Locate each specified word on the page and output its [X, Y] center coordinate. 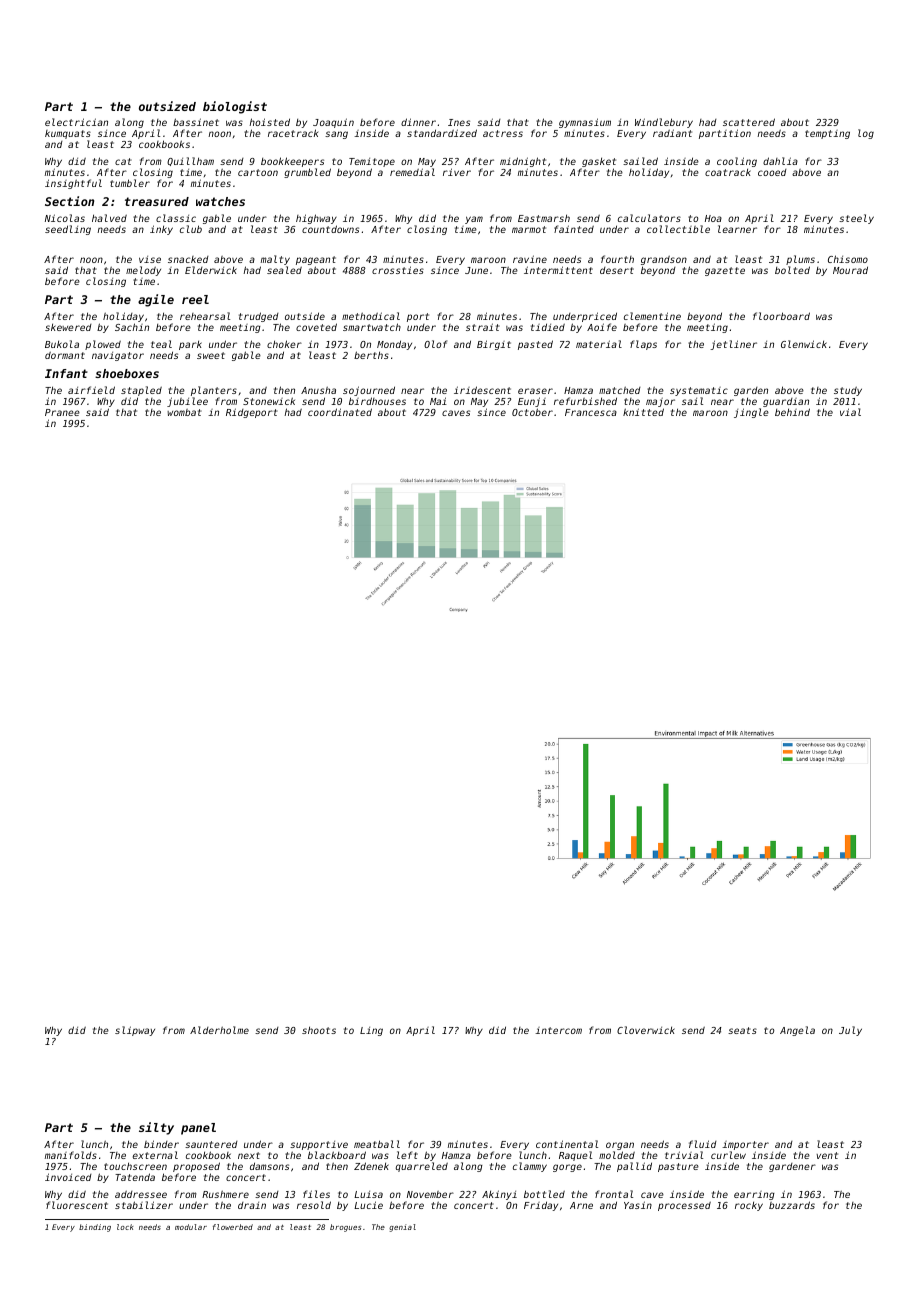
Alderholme [219, 1030]
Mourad [850, 270]
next [249, 1155]
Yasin [638, 1205]
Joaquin [333, 123]
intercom [558, 1030]
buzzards [792, 1205]
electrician [76, 122]
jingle [751, 413]
